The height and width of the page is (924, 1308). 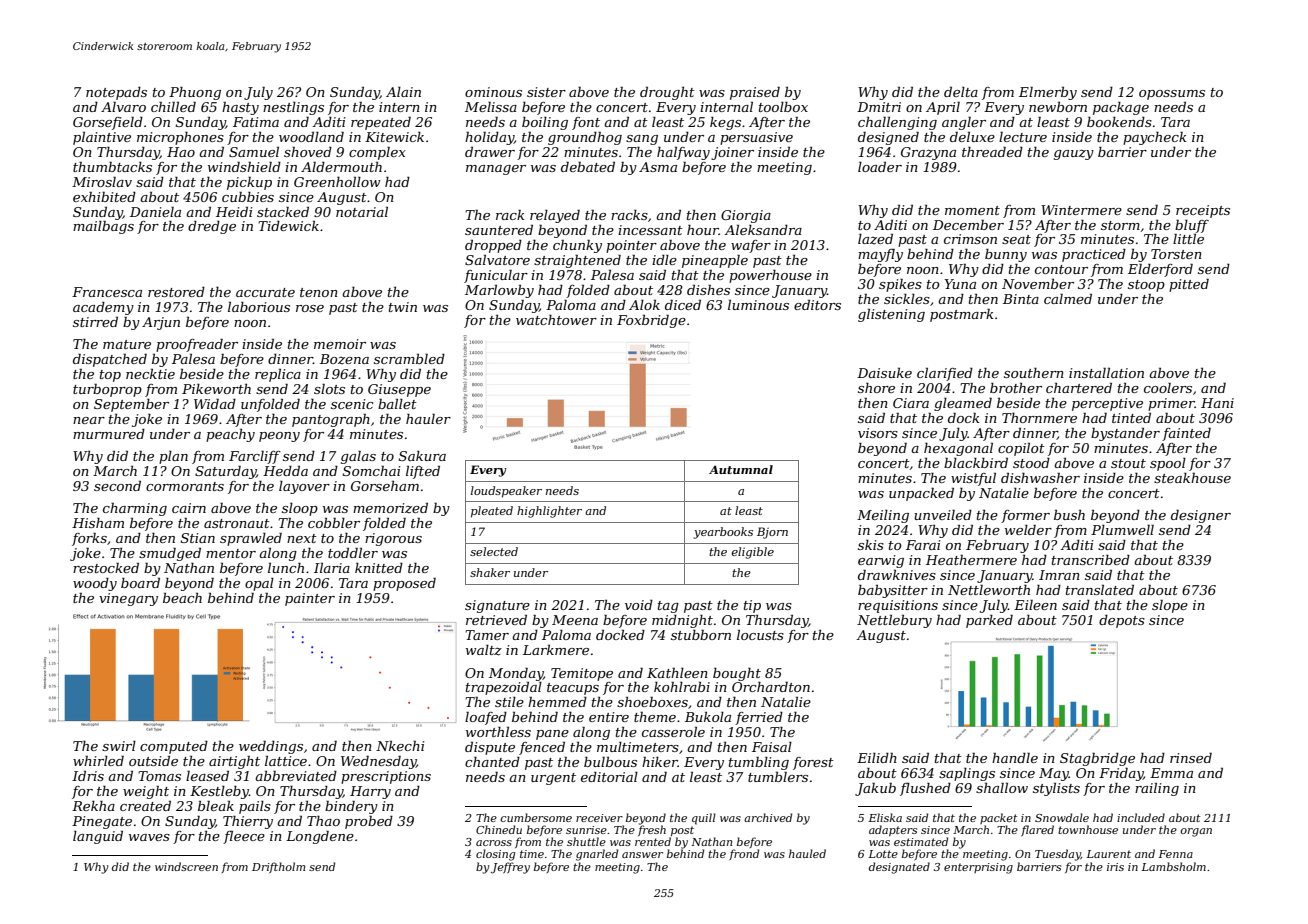 I want to click on notepads, so click(x=116, y=93).
